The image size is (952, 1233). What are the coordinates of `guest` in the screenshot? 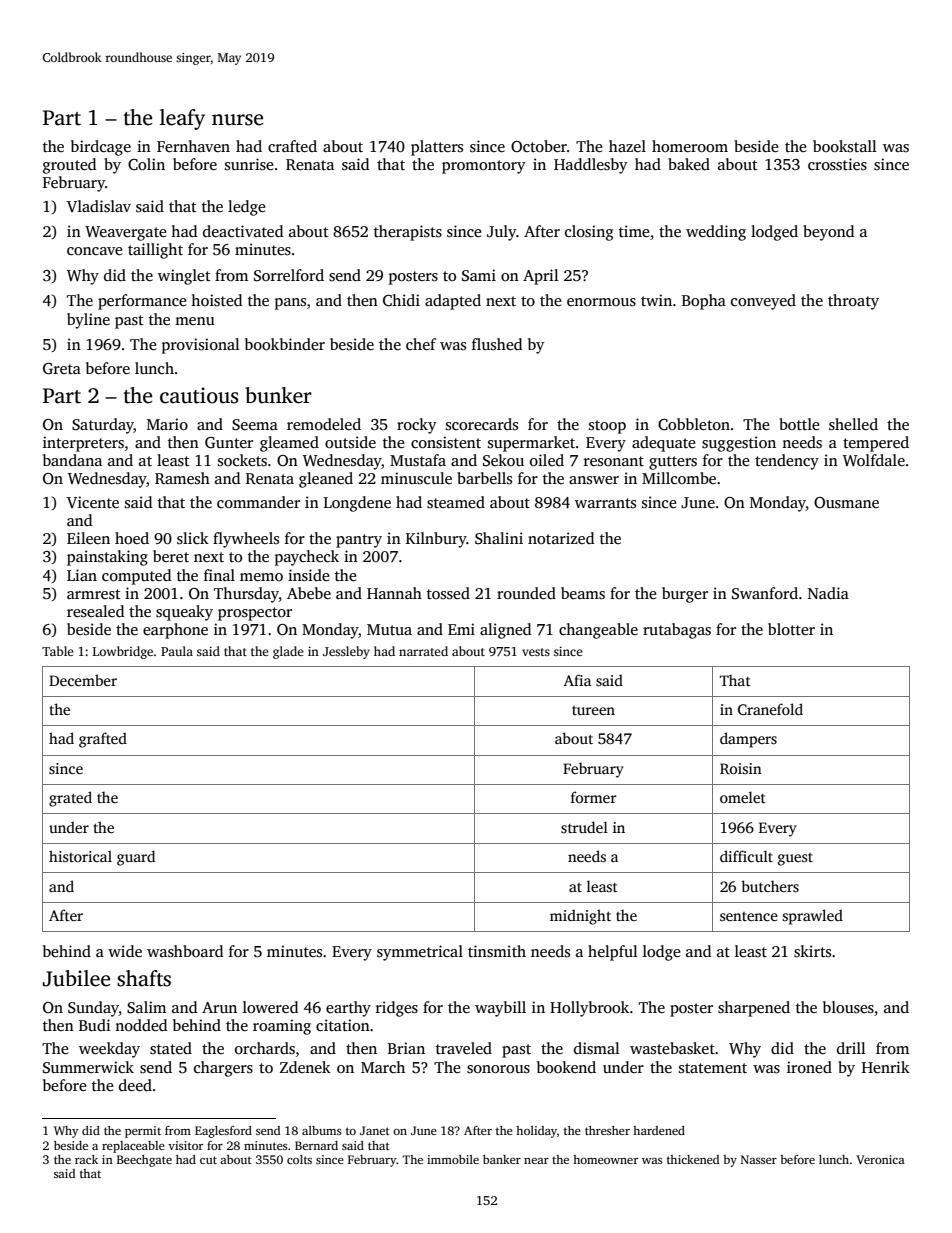 It's located at (795, 859).
